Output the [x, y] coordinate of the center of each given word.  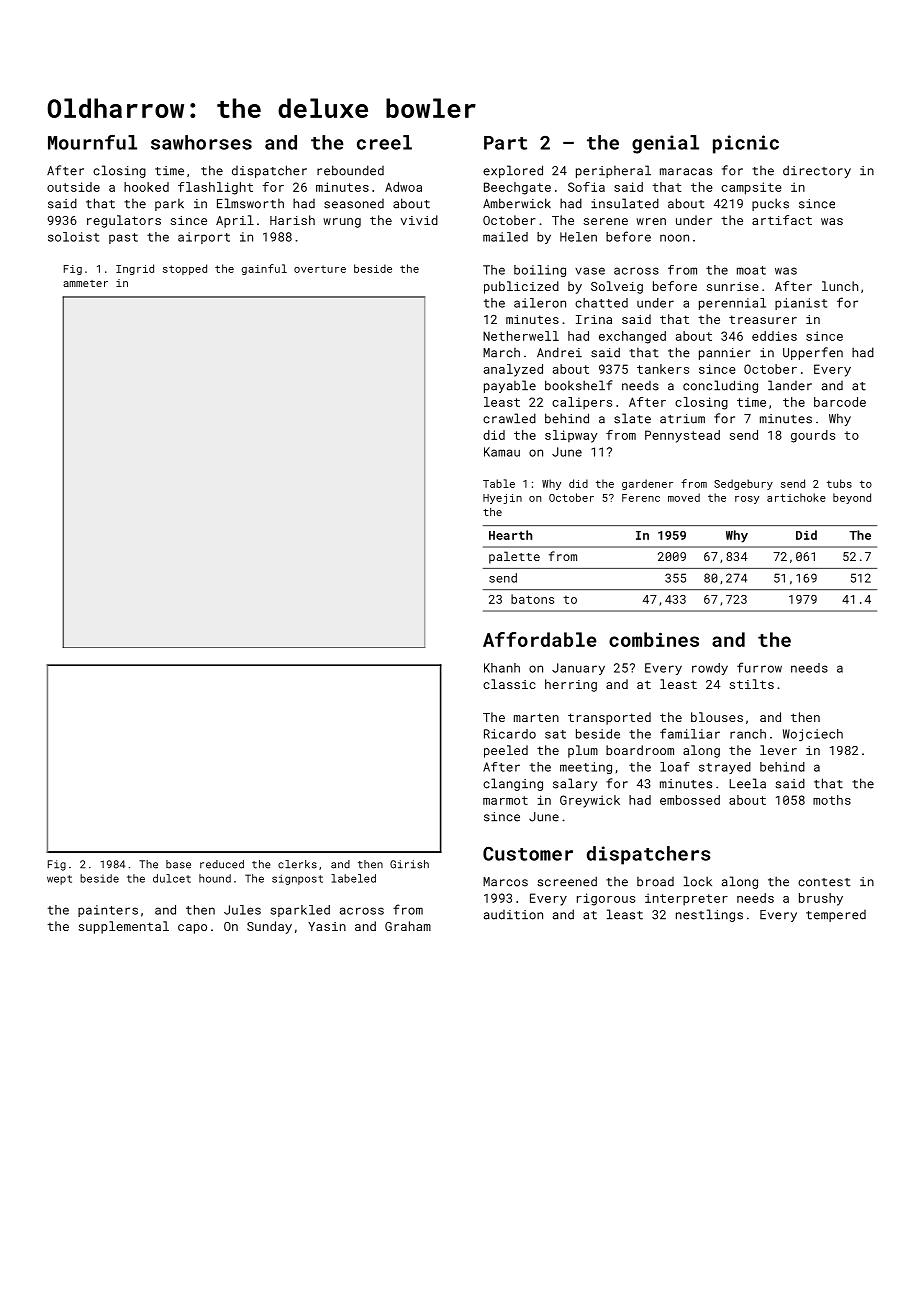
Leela [747, 783]
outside [73, 187]
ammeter [85, 283]
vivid [419, 220]
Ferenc [641, 498]
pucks [770, 204]
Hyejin [502, 499]
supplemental [123, 927]
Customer [528, 854]
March [501, 353]
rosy [747, 500]
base [178, 864]
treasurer [763, 319]
